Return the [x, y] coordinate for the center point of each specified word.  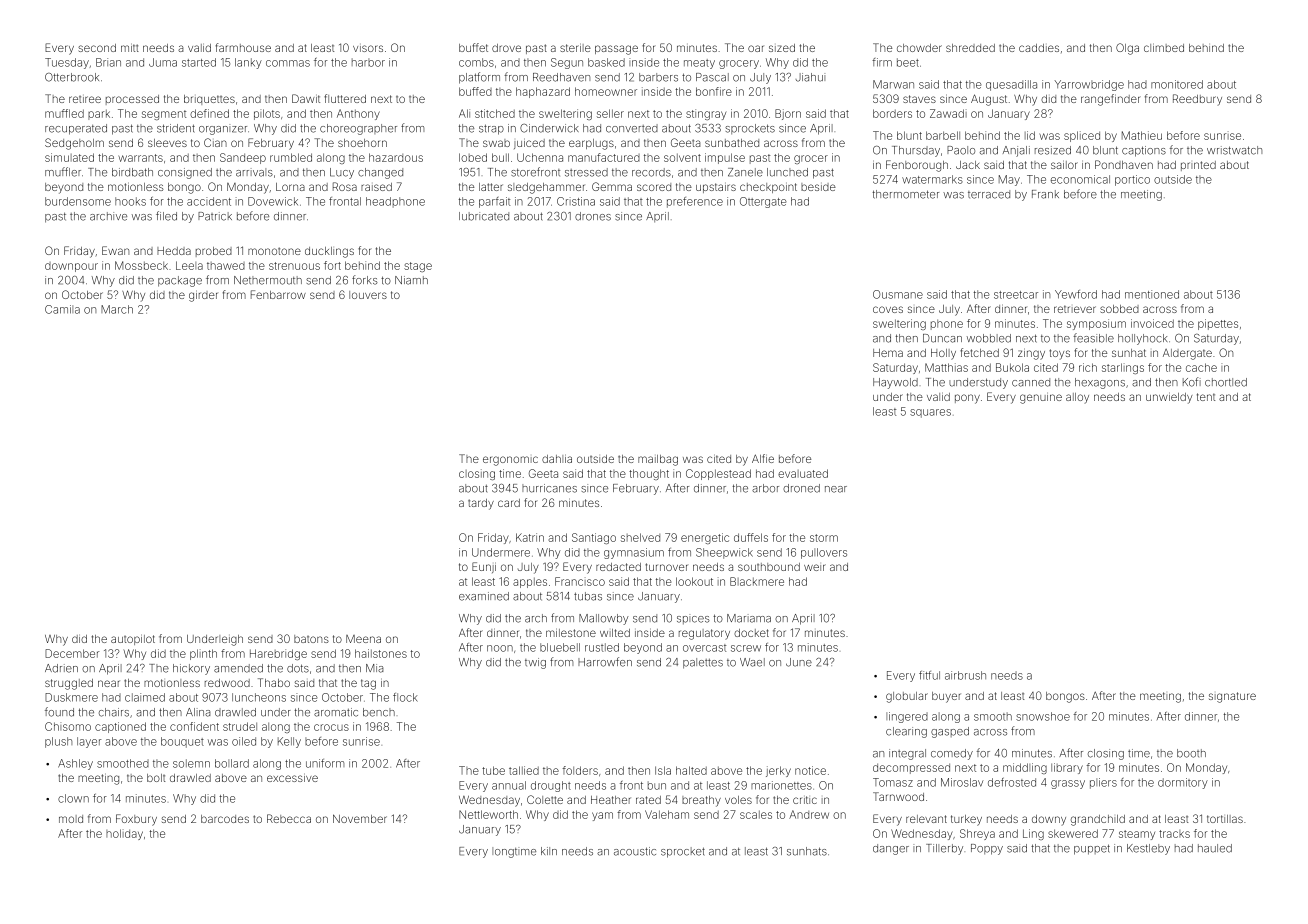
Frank [1045, 194]
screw [746, 648]
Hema [888, 353]
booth [1191, 753]
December [72, 653]
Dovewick [273, 201]
